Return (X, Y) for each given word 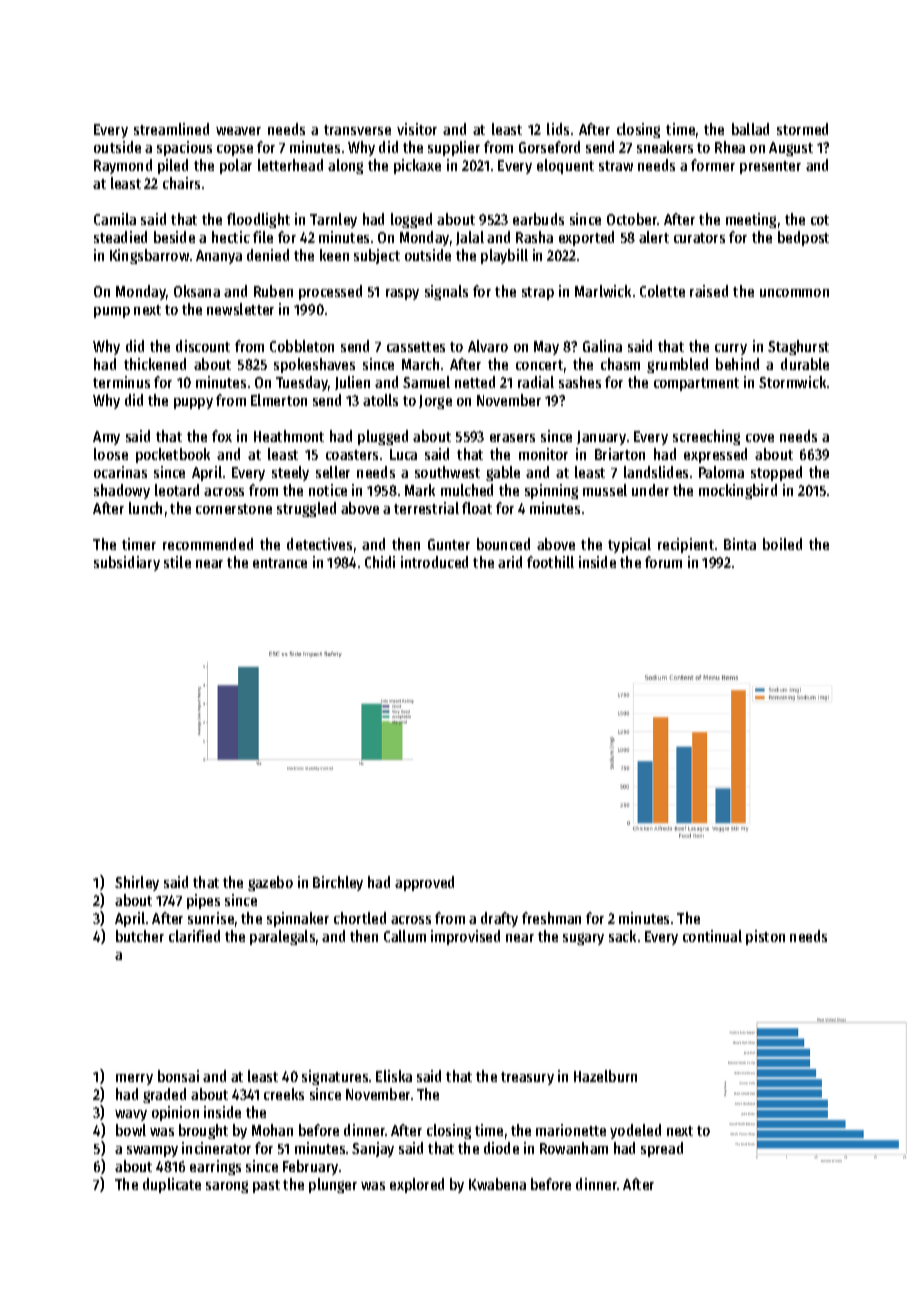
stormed (802, 129)
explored (417, 1185)
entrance (280, 563)
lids (558, 129)
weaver (238, 131)
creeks (284, 1094)
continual (712, 936)
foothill (550, 562)
